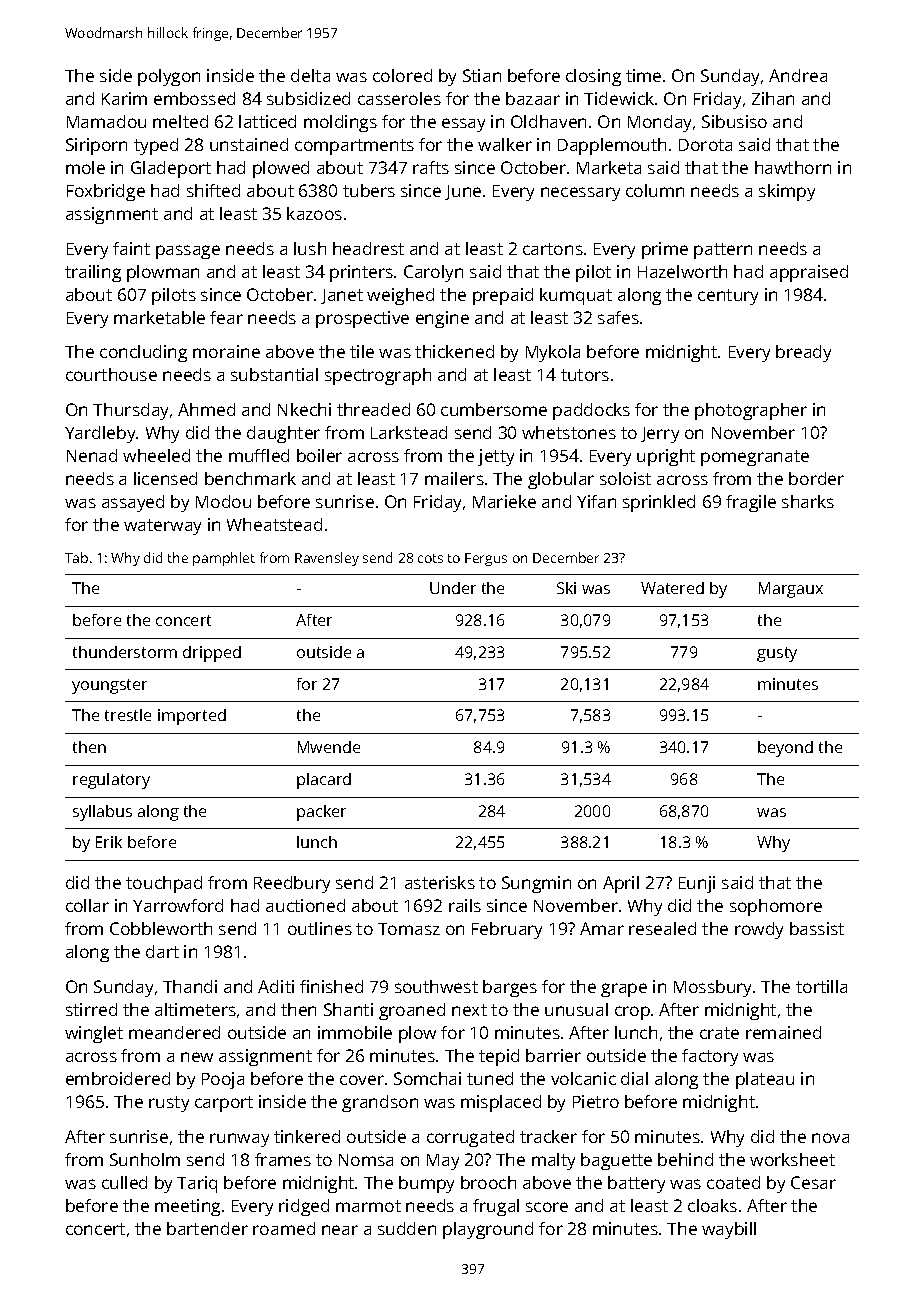  Describe the element at coordinates (162, 527) in the screenshot. I see `waterway` at that location.
